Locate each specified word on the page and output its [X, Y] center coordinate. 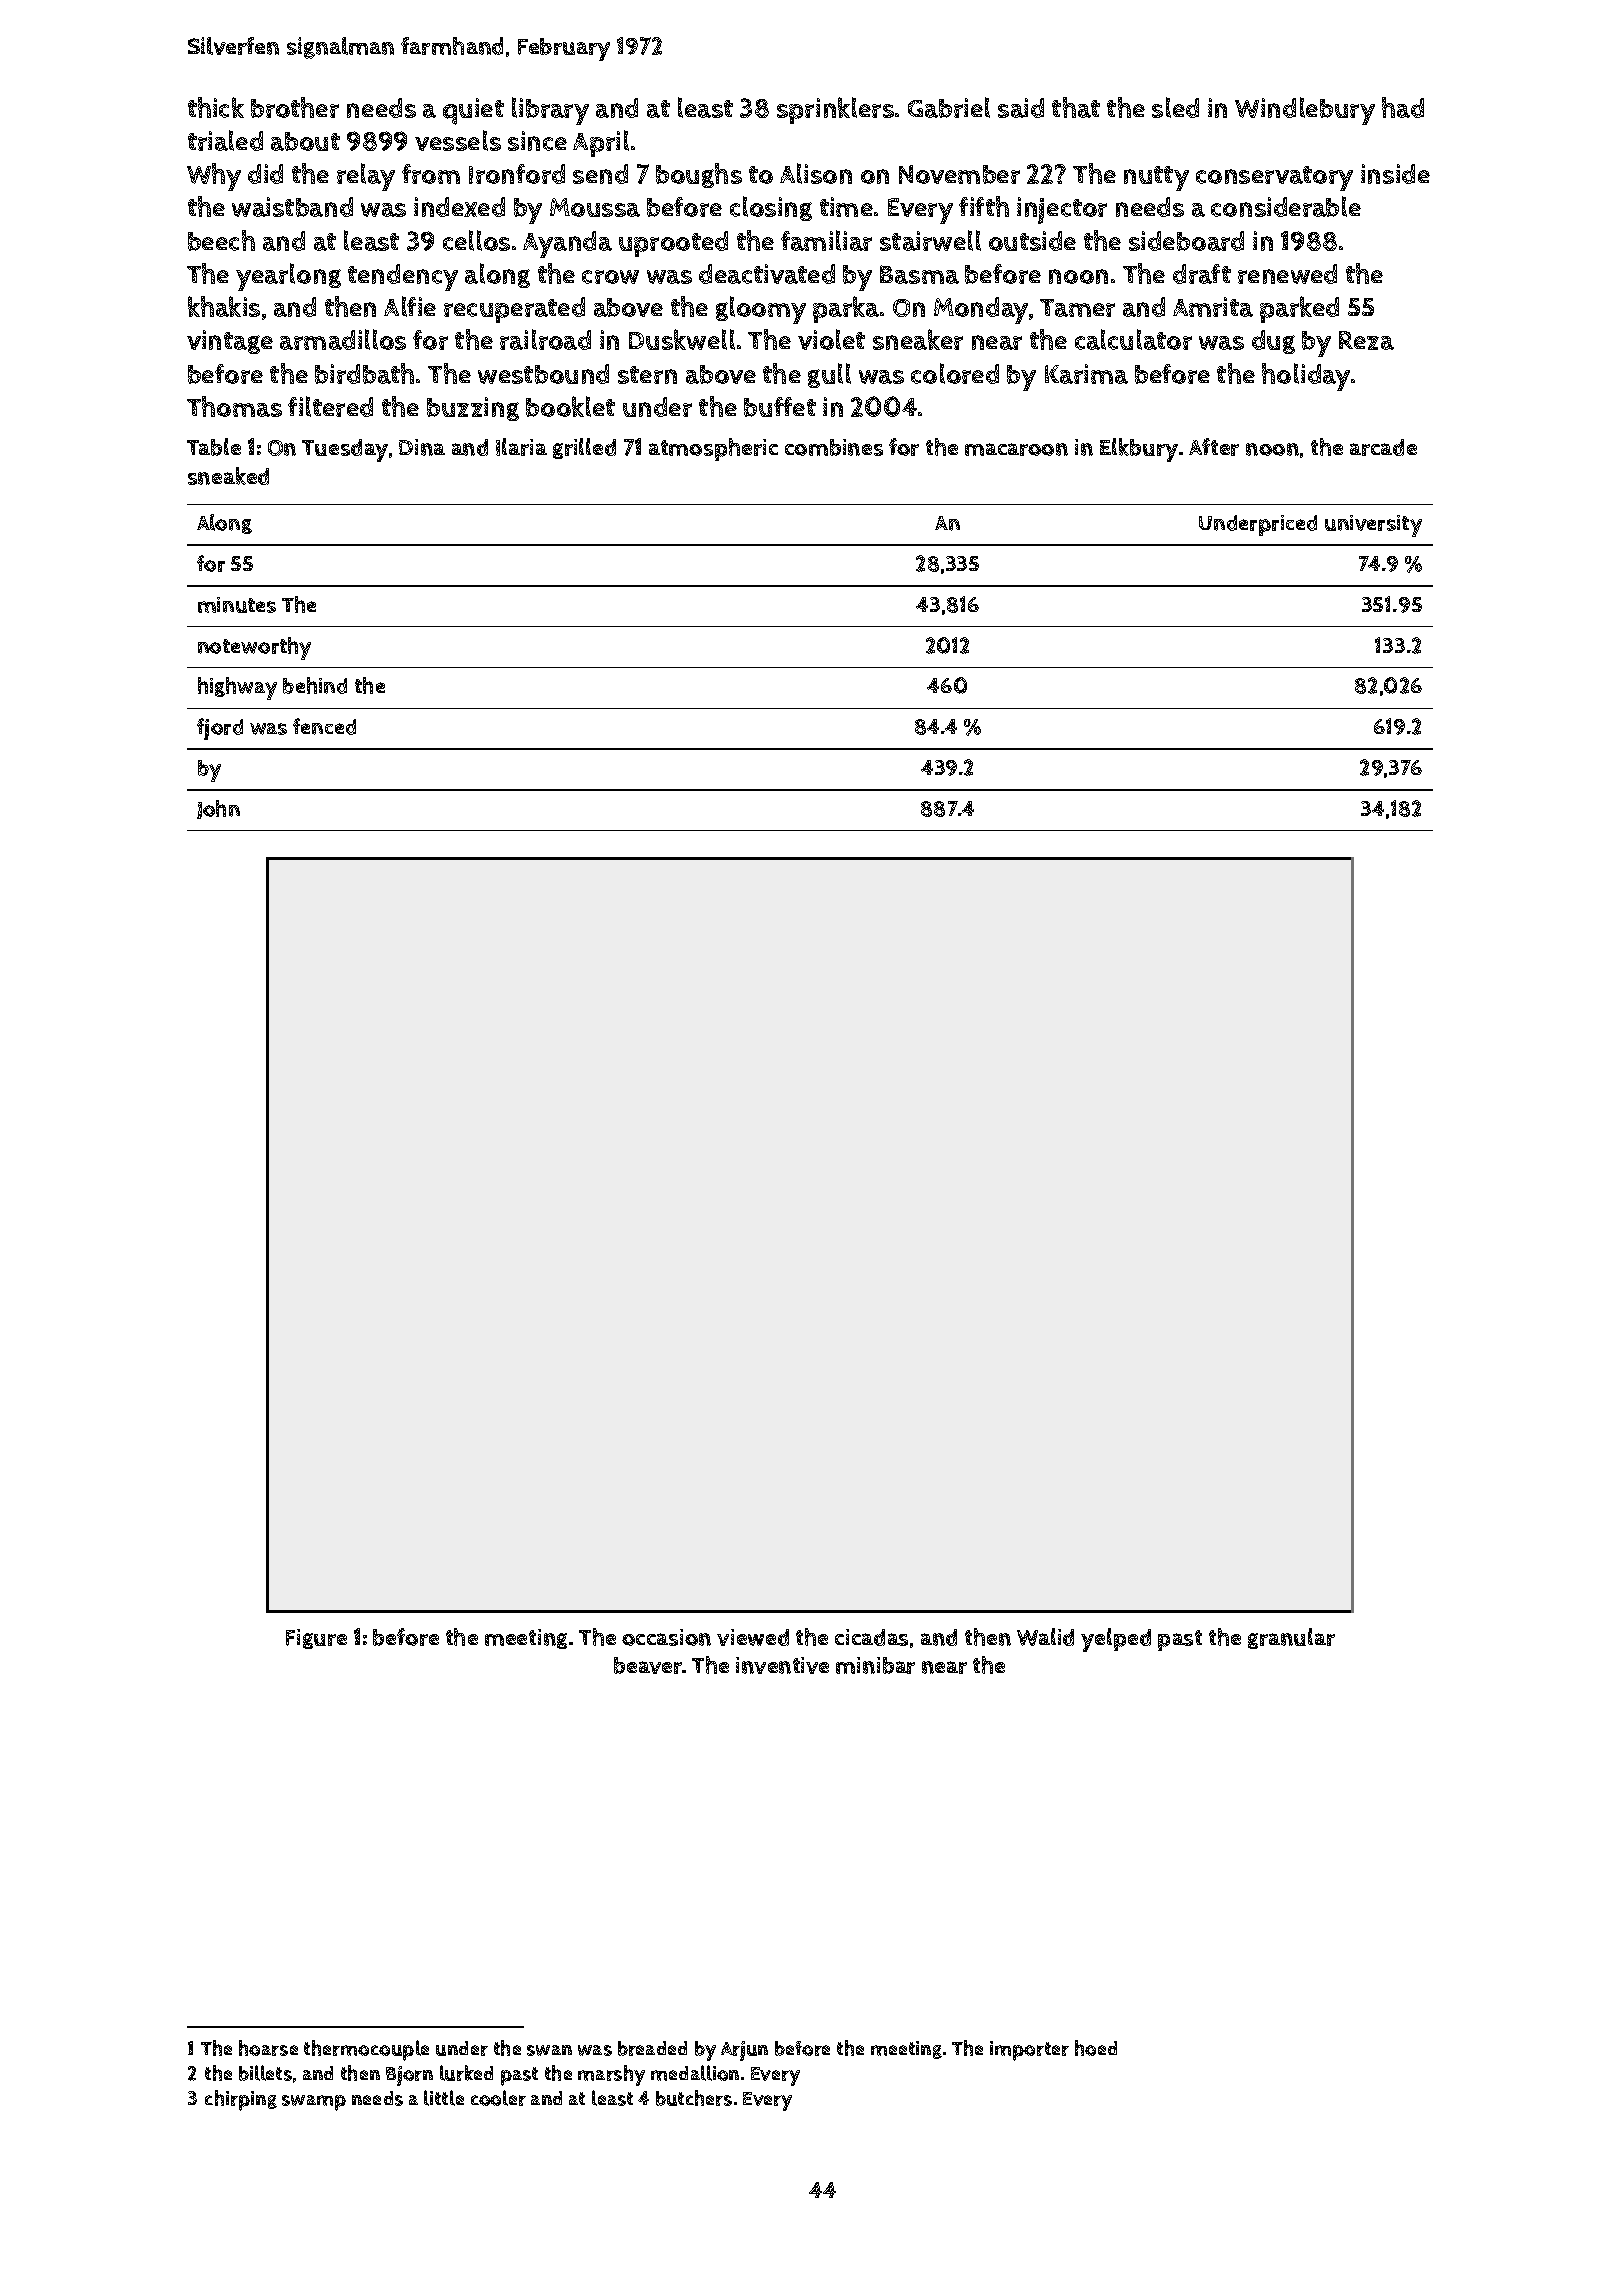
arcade [1383, 447]
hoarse [268, 2048]
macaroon [1016, 449]
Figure [316, 1639]
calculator [1133, 339]
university [1373, 526]
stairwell [930, 240]
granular [1291, 1638]
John [218, 809]
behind [315, 685]
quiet [473, 111]
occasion [666, 1637]
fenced [324, 726]
